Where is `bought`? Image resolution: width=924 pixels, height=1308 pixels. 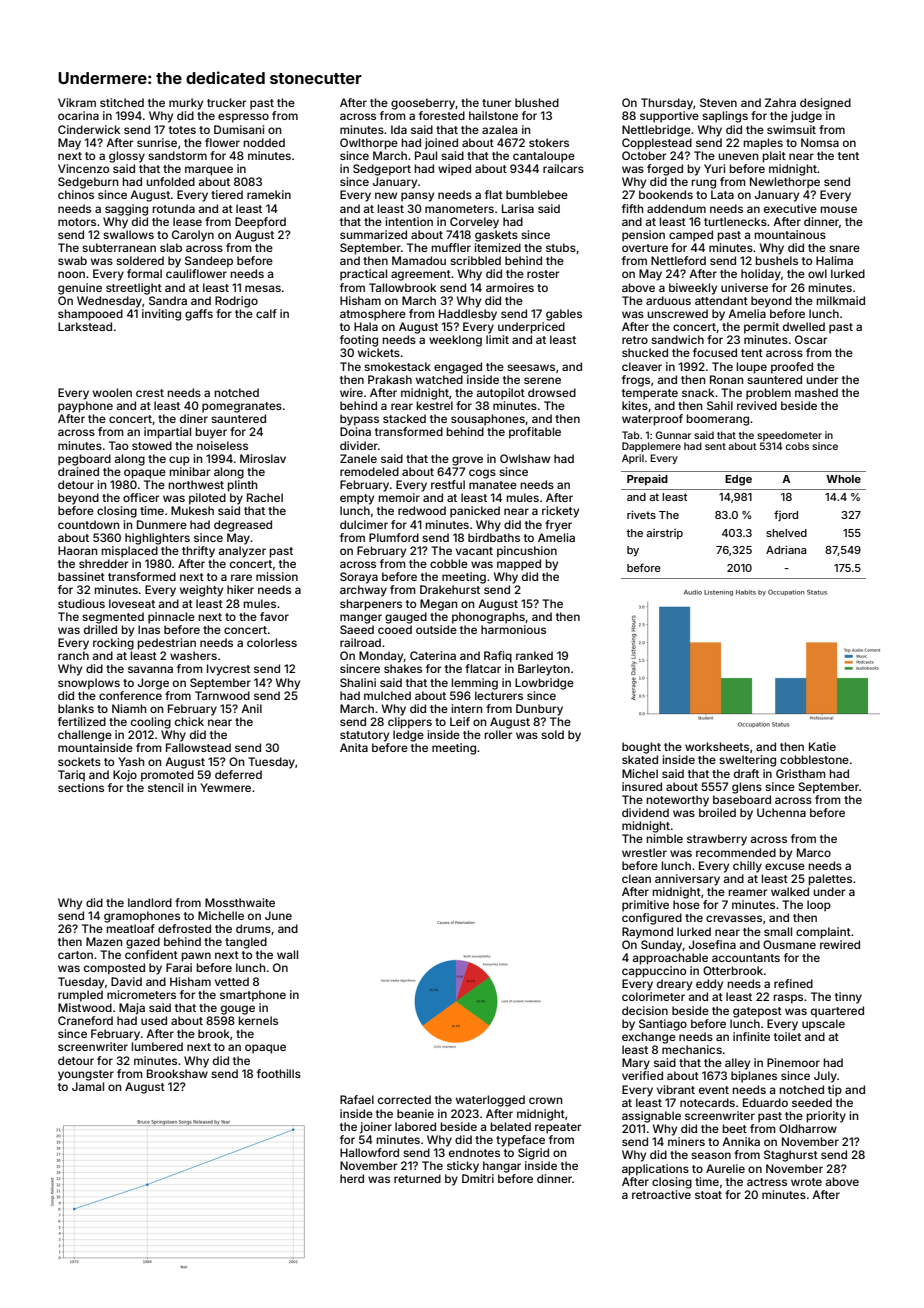 bought is located at coordinates (641, 748).
